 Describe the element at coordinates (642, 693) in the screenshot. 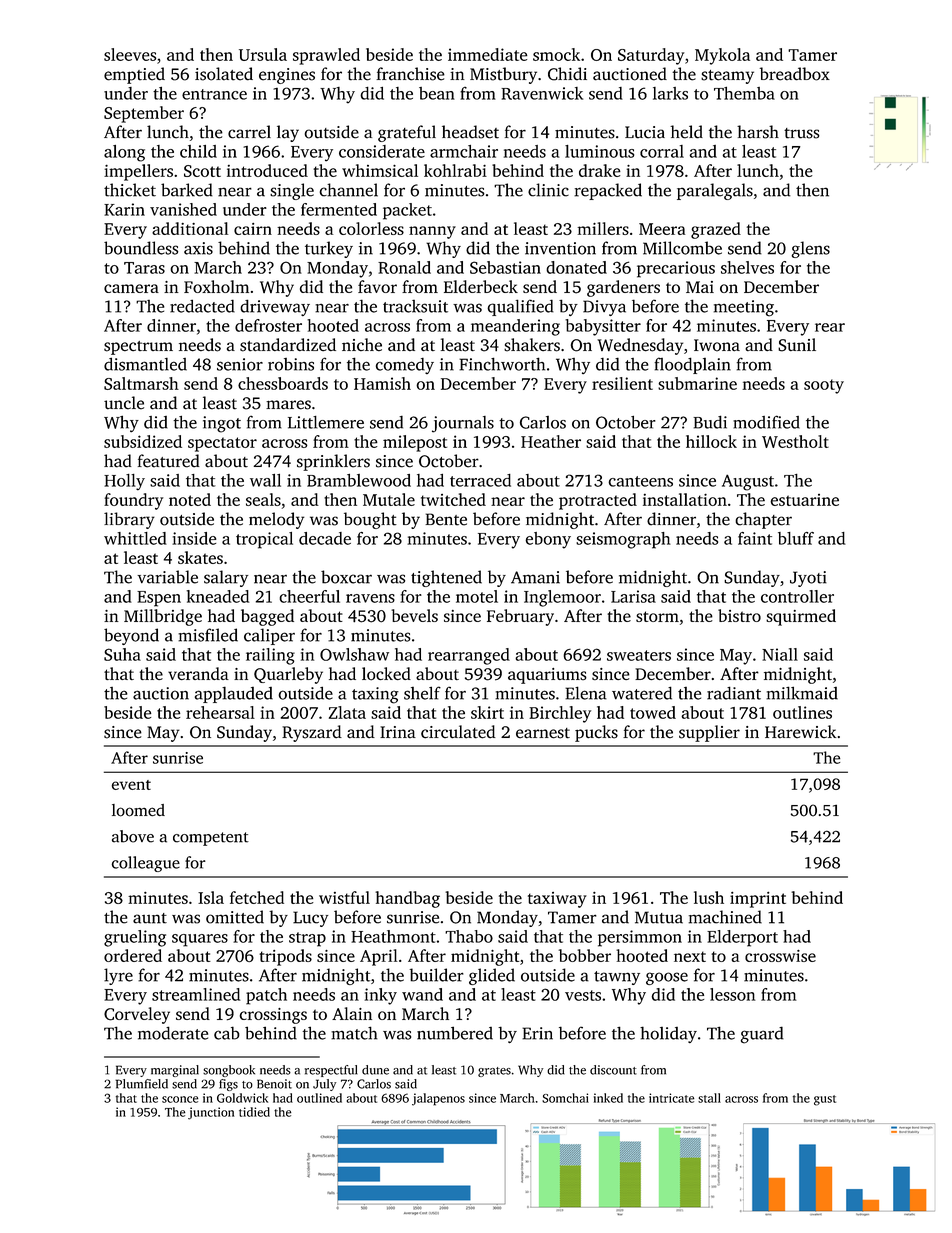

I see `watered` at that location.
